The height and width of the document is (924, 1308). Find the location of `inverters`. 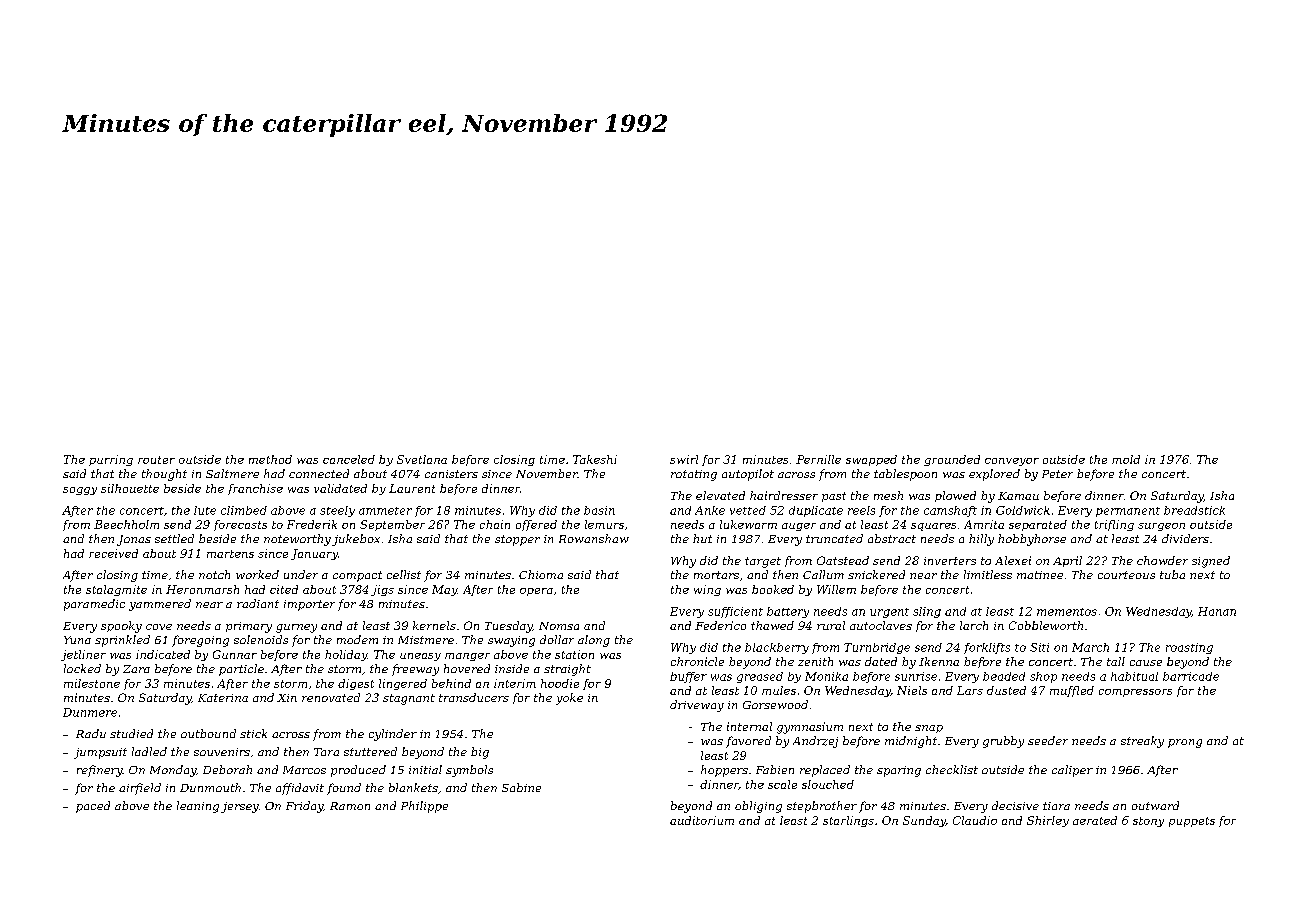

inverters is located at coordinates (950, 561).
